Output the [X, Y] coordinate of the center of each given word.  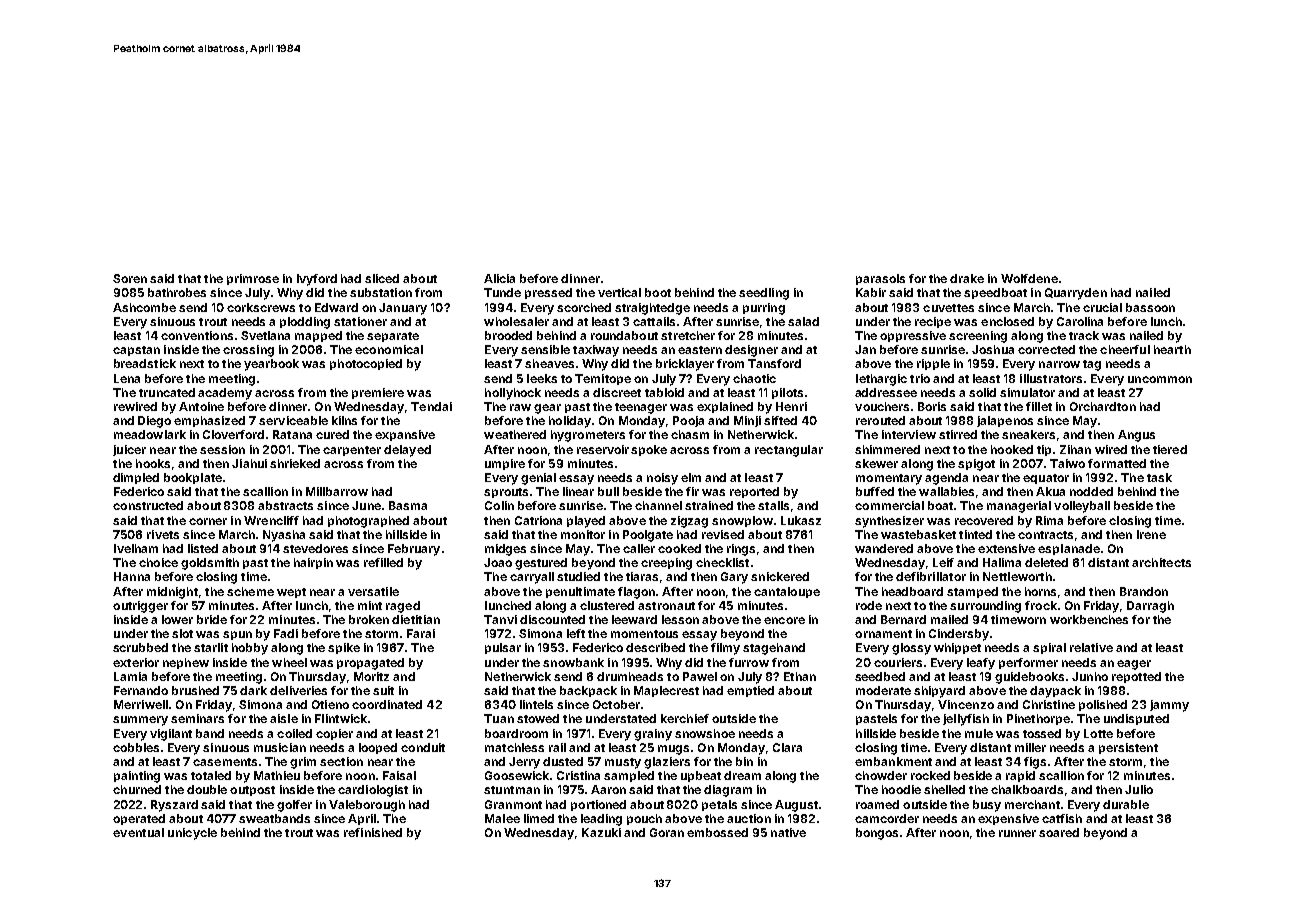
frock [1041, 605]
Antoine [201, 406]
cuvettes [948, 308]
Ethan [800, 676]
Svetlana [265, 335]
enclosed [1007, 321]
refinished [373, 832]
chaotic [754, 378]
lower [177, 619]
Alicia [499, 278]
